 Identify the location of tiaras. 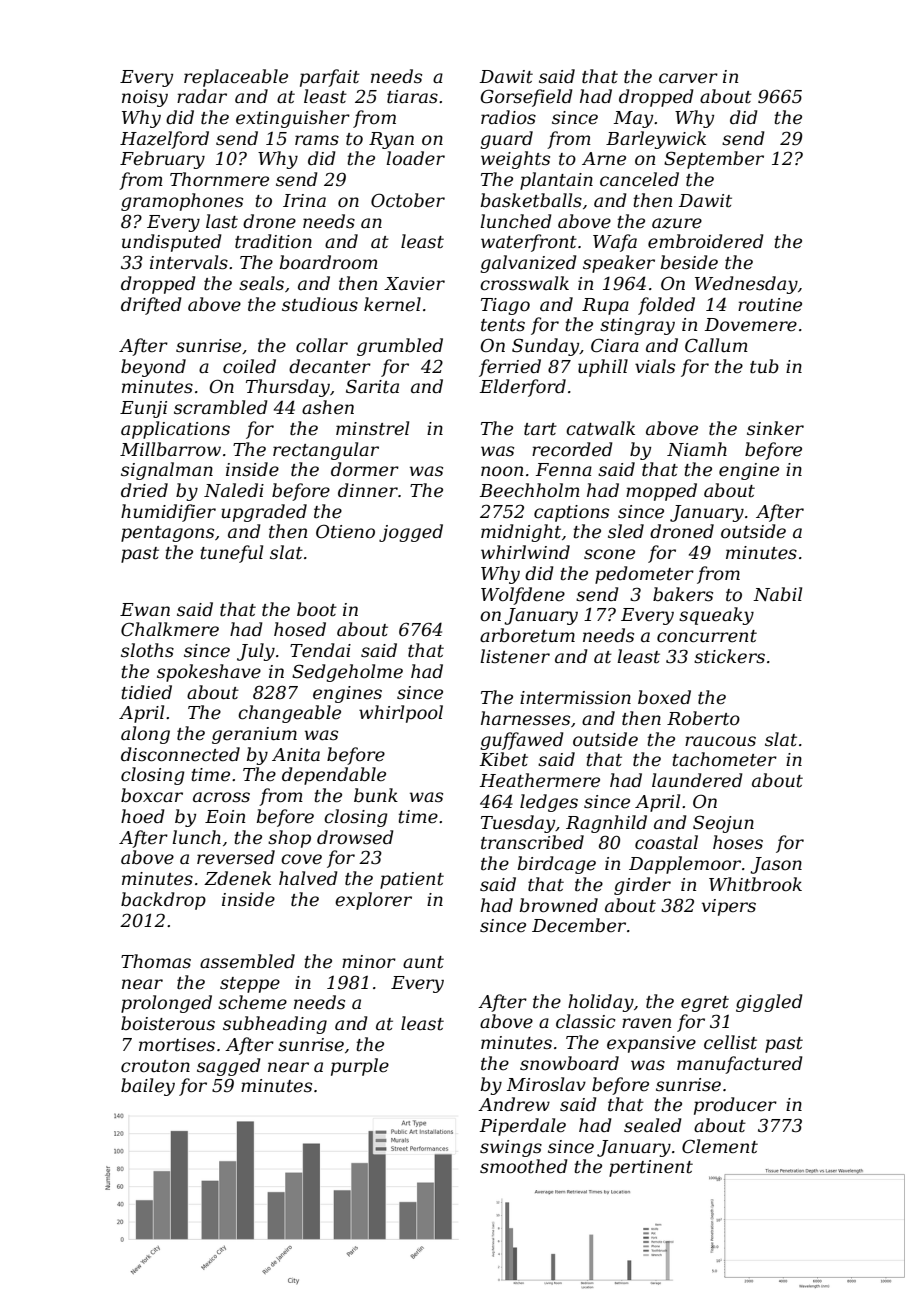
(412, 97).
